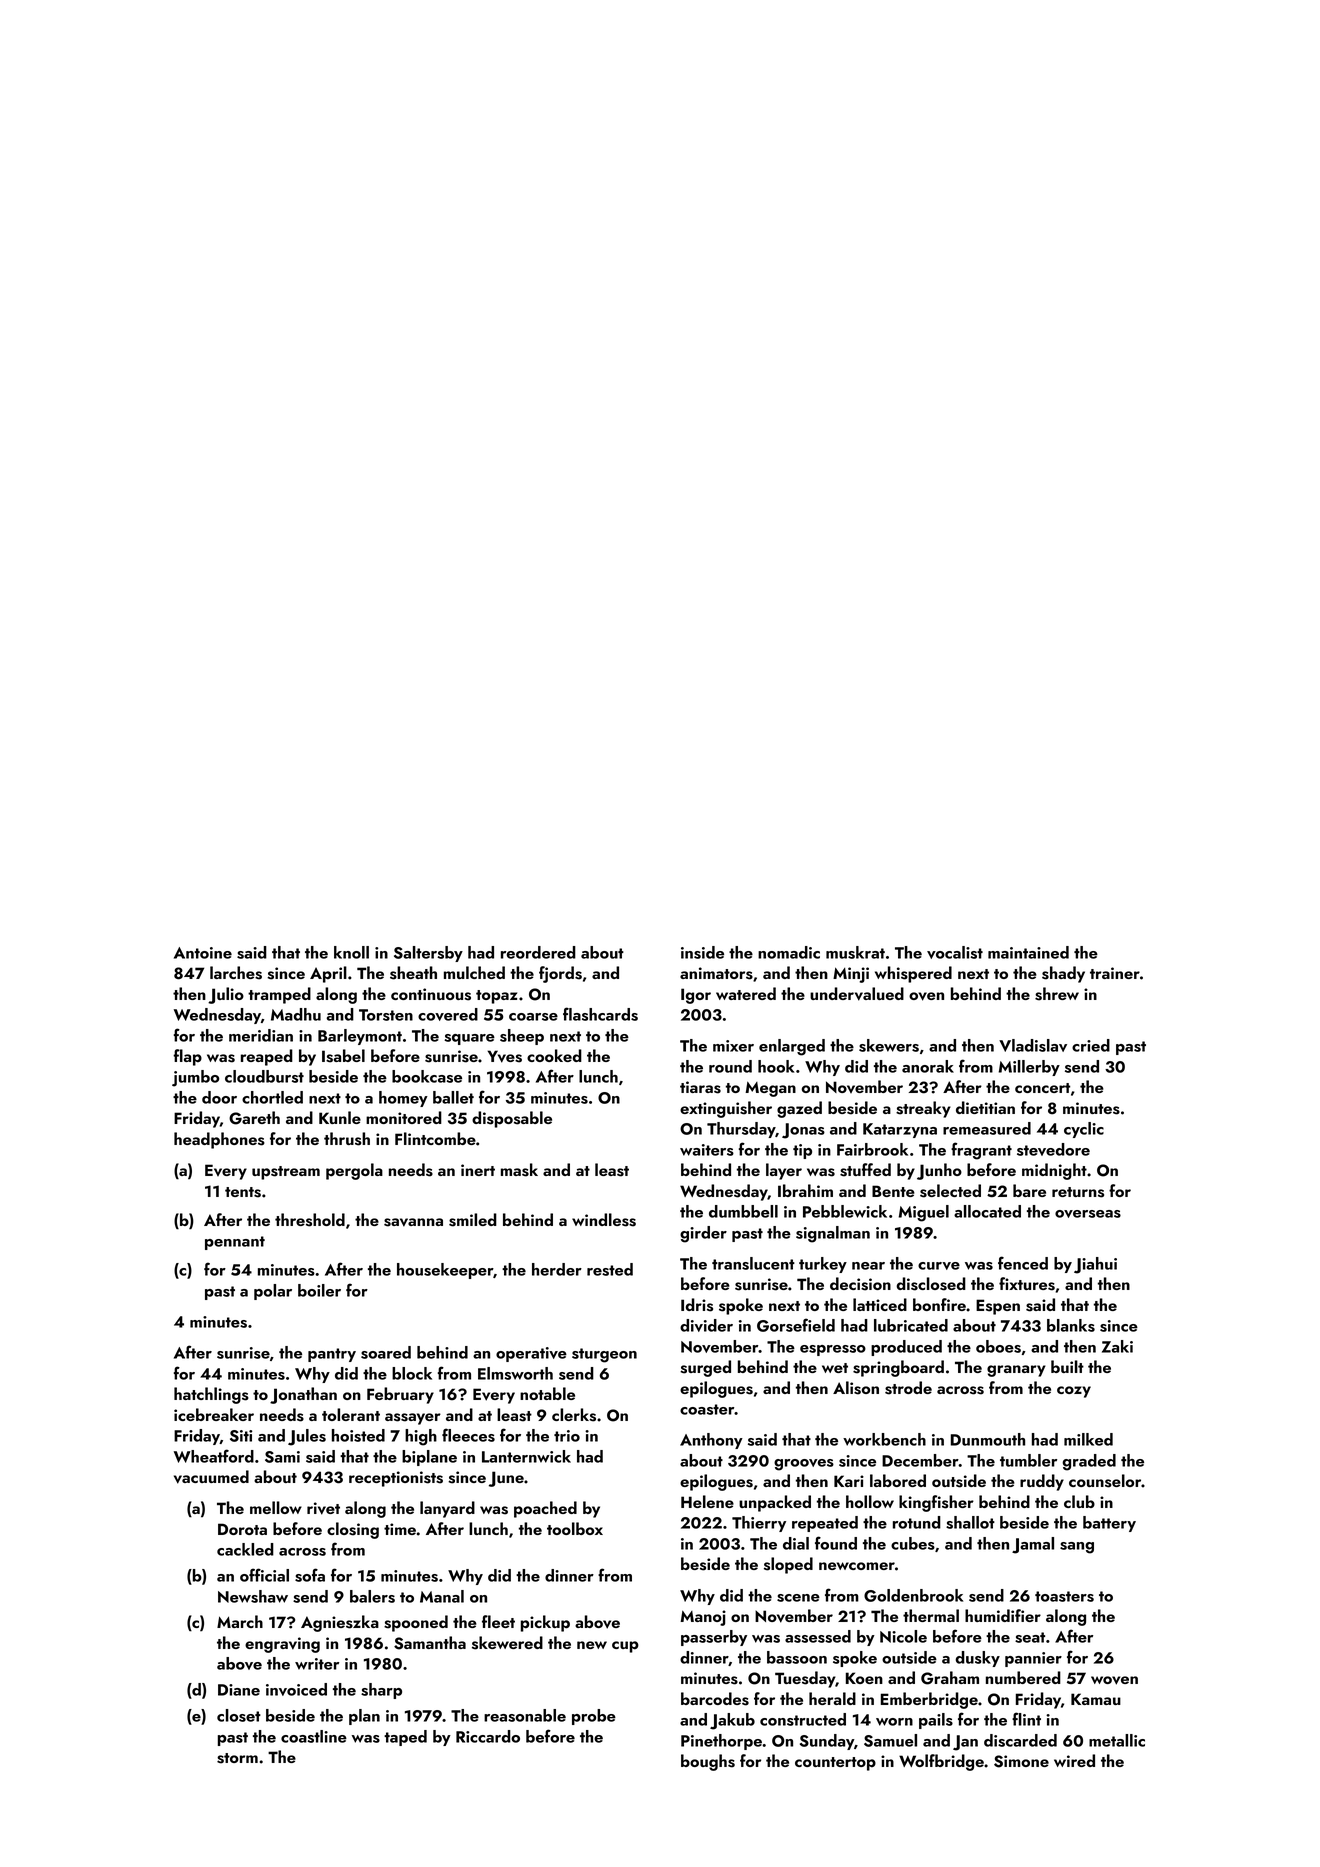  I want to click on countertop, so click(835, 1764).
